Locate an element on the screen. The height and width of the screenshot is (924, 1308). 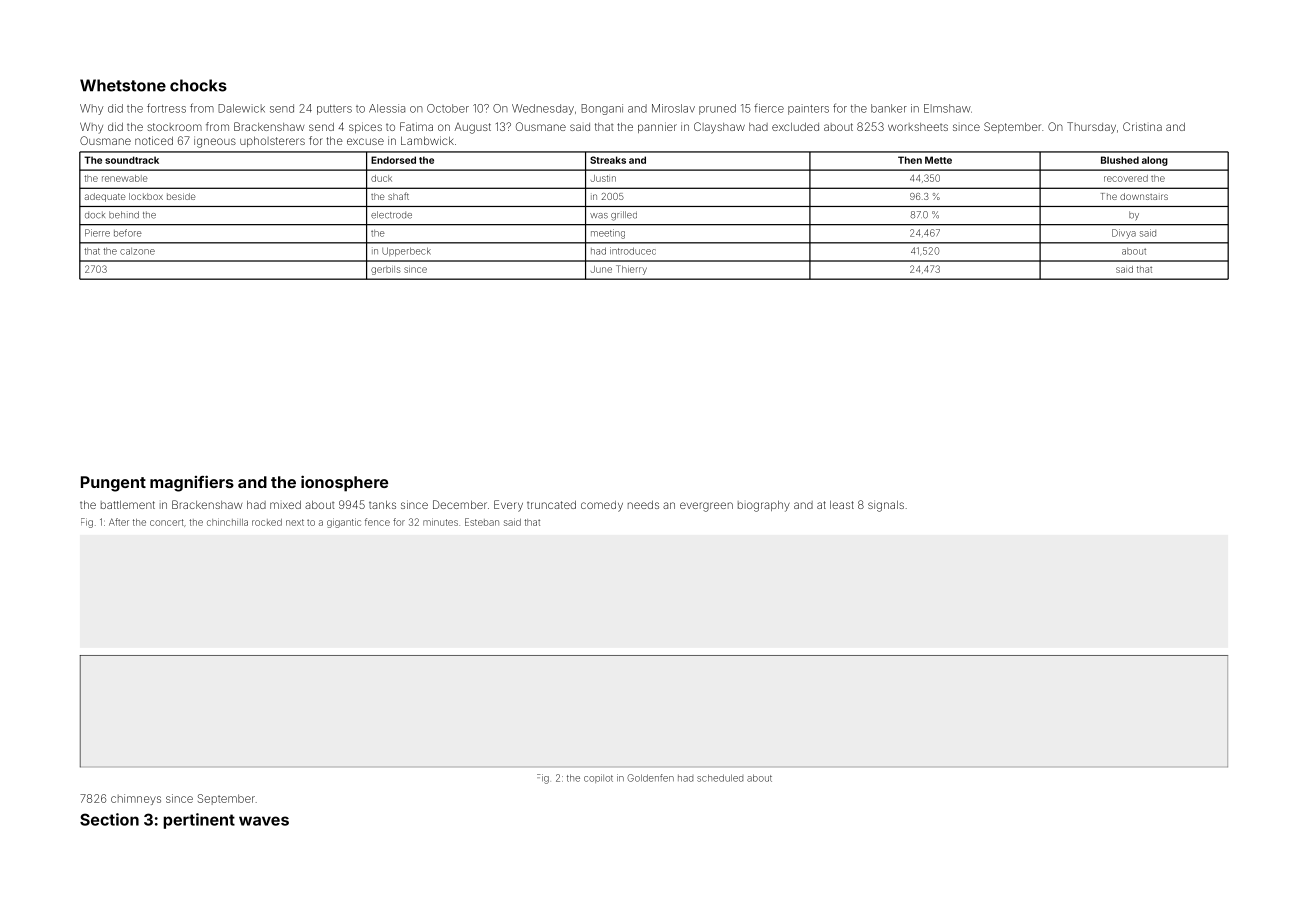
waves is located at coordinates (264, 821).
